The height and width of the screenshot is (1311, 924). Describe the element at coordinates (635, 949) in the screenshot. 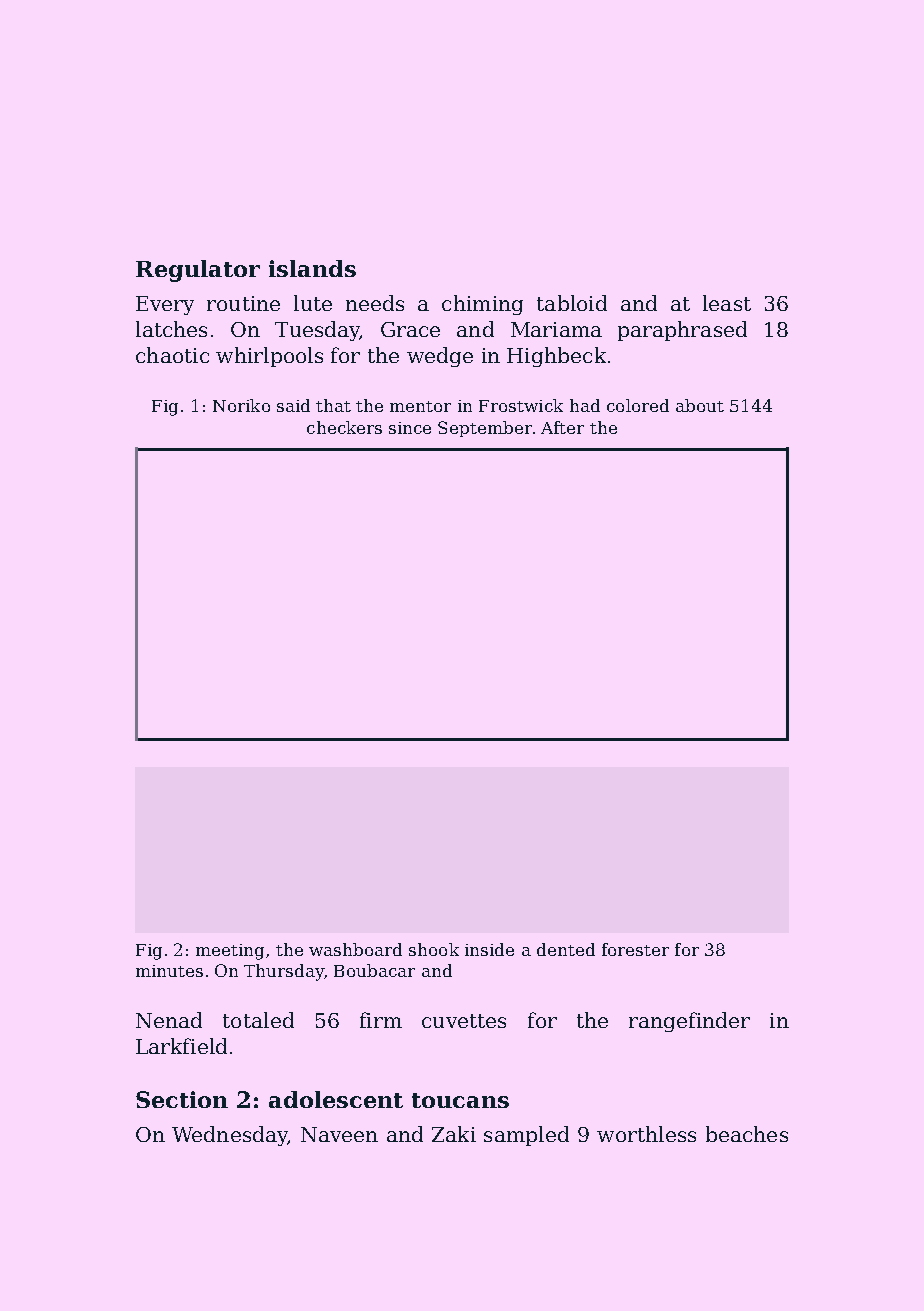

I see `forester` at that location.
